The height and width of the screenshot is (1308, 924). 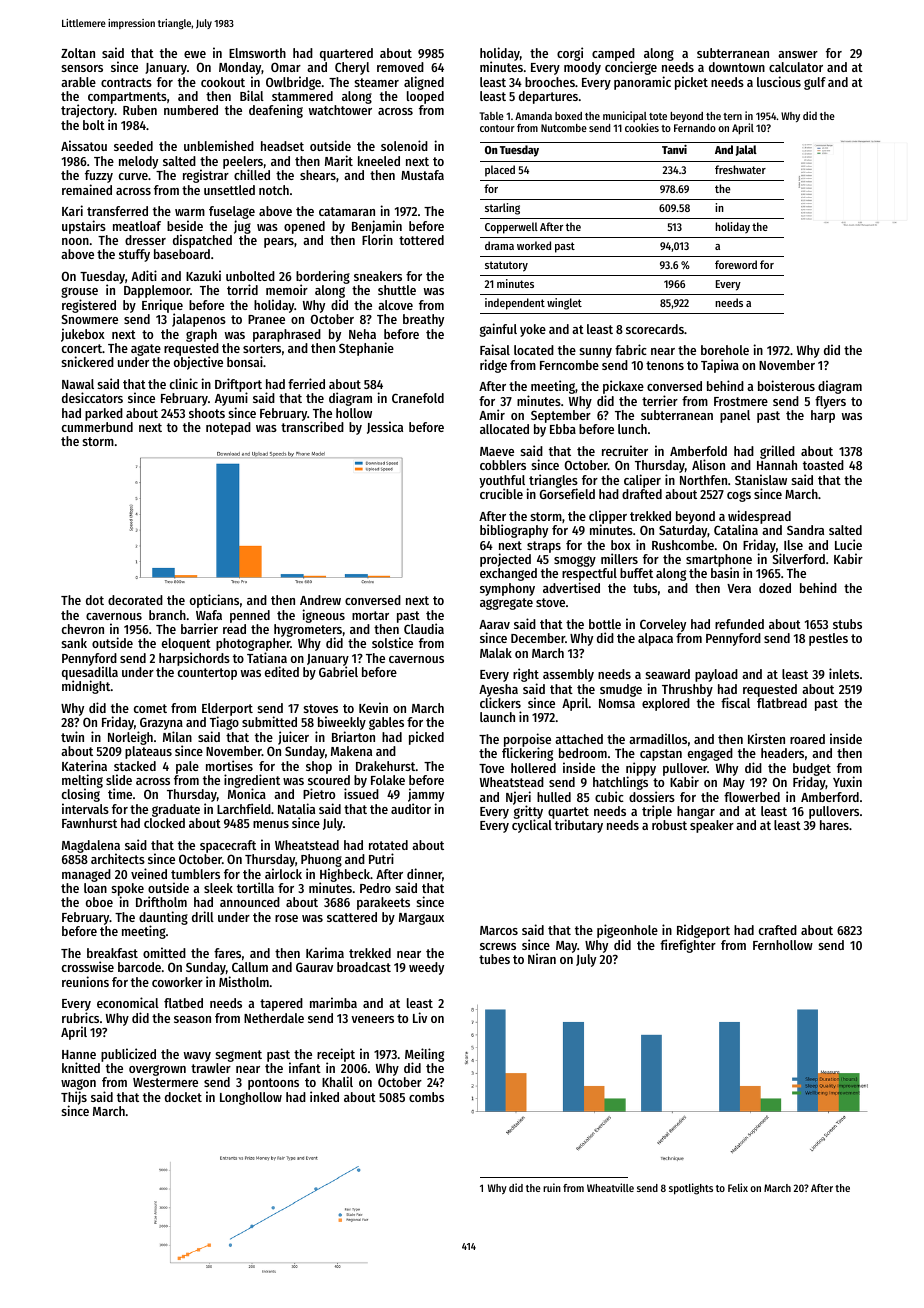 I want to click on noon, so click(x=75, y=241).
